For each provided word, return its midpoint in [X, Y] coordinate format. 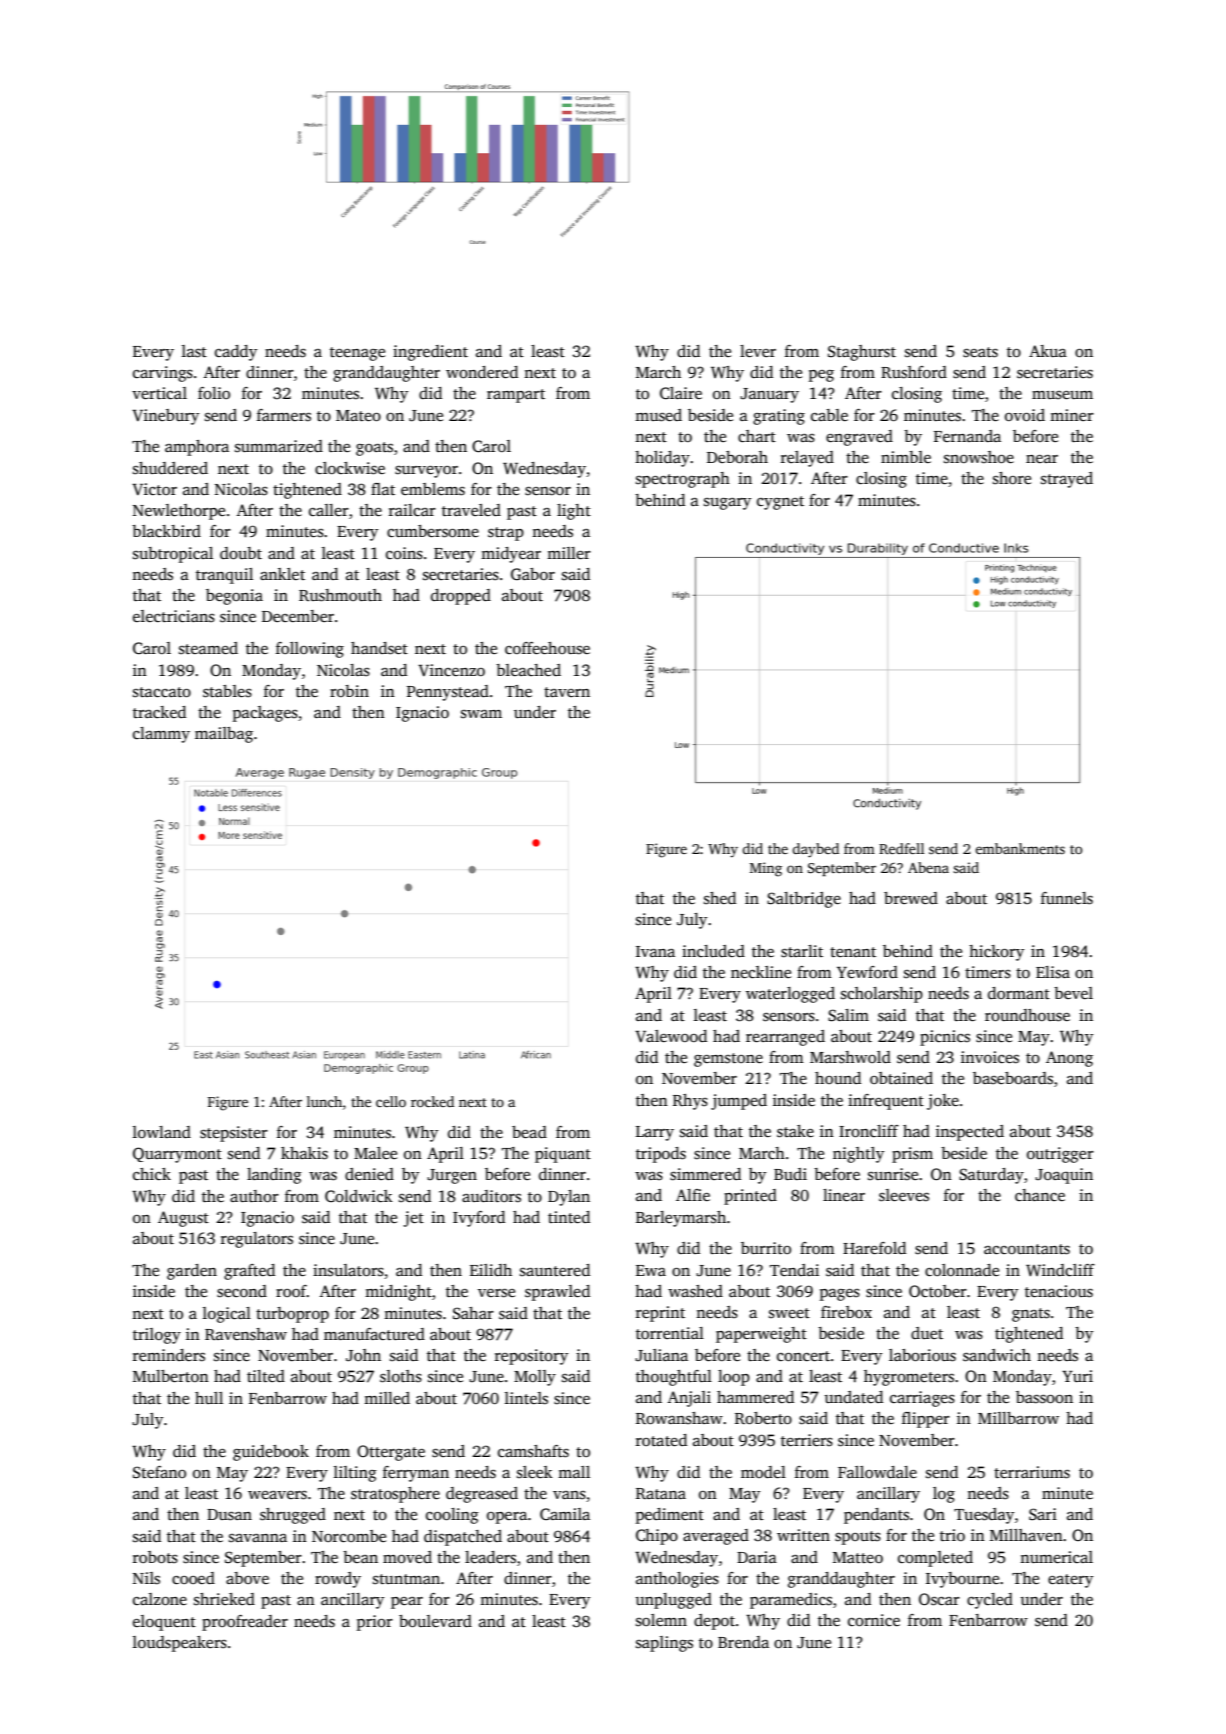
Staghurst [862, 353]
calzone [160, 1599]
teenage [357, 354]
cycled [990, 1601]
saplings [664, 1644]
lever [758, 351]
